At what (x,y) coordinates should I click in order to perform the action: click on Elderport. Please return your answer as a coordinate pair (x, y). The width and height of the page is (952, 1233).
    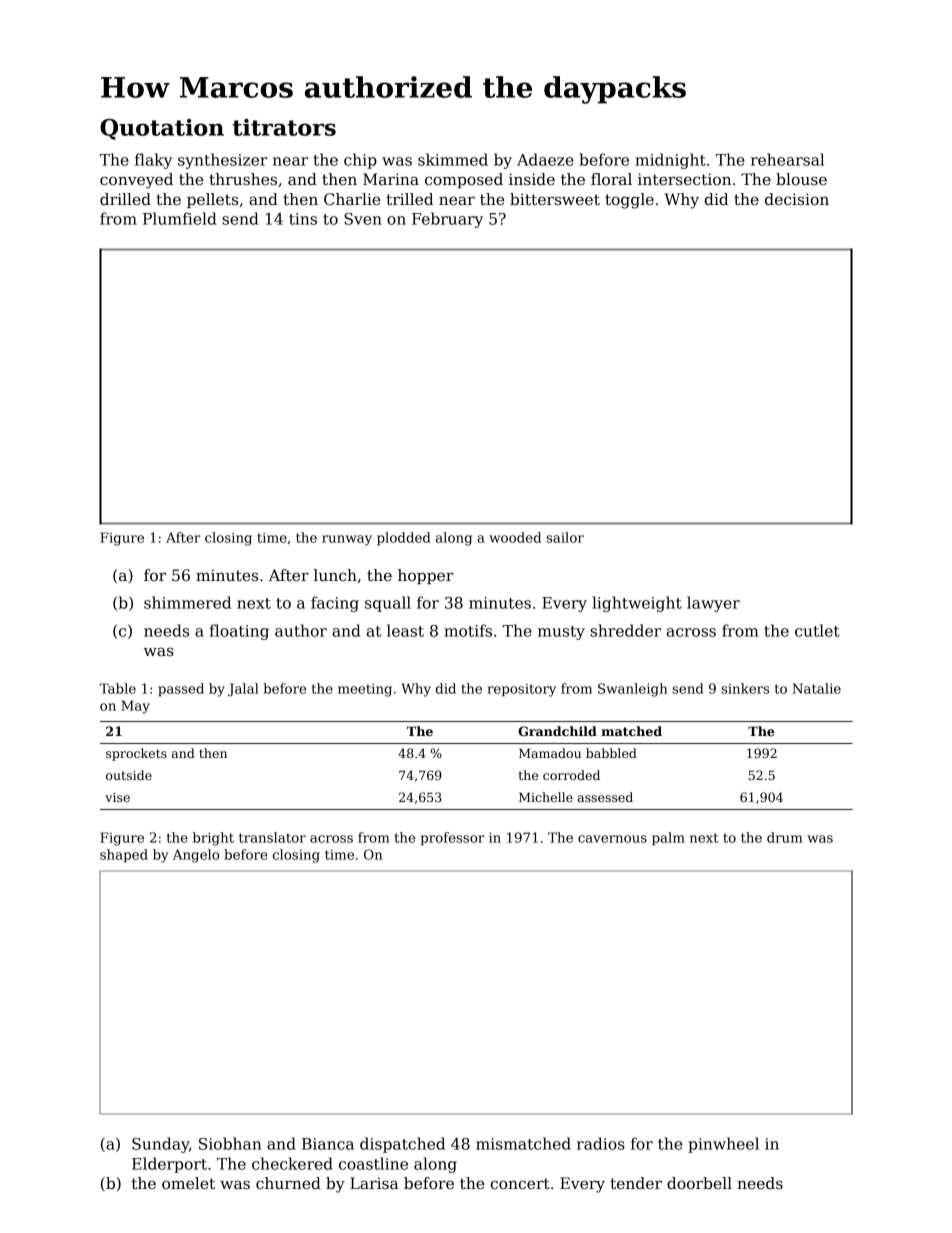
    Looking at the image, I should click on (169, 1165).
